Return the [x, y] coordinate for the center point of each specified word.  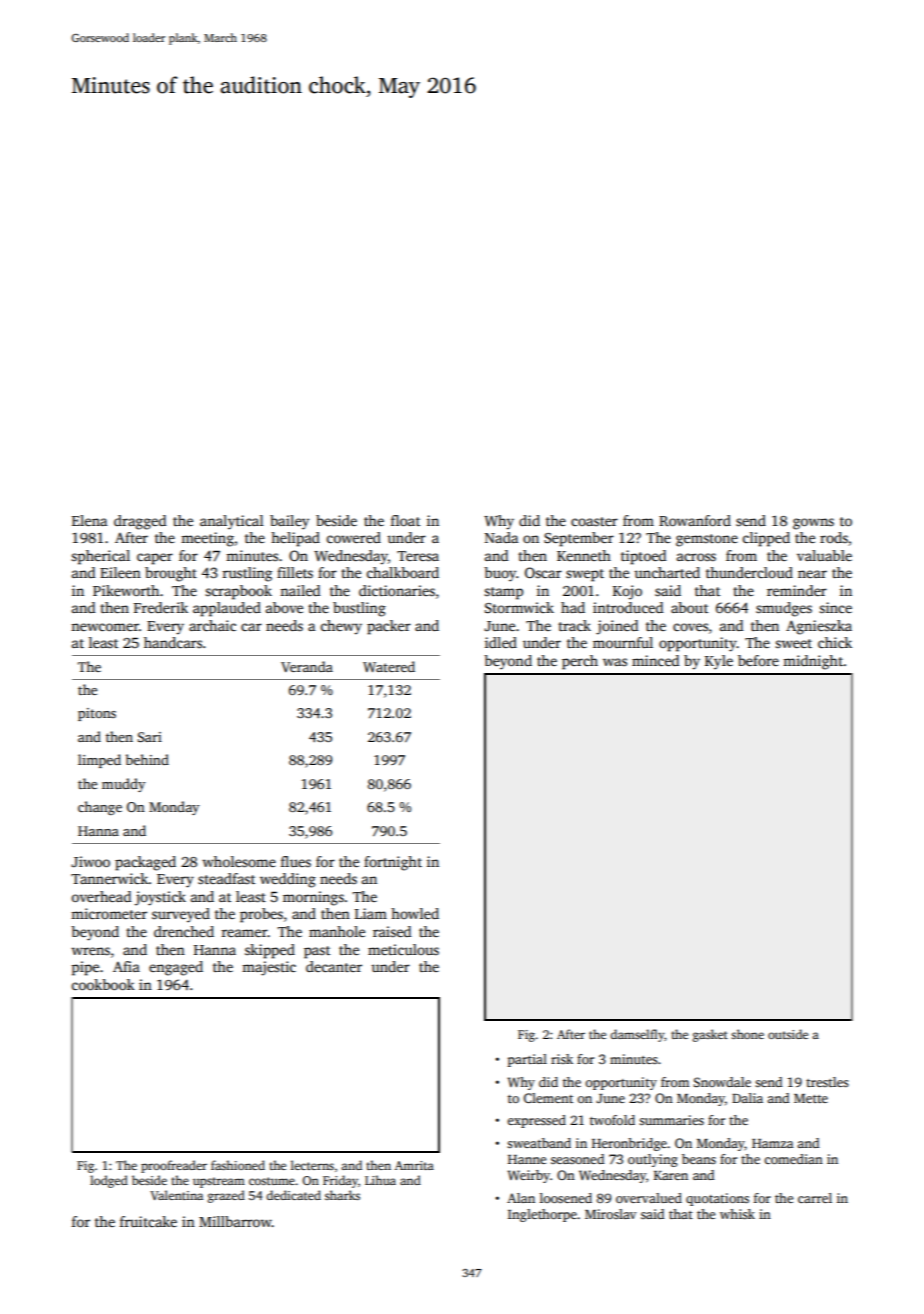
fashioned [238, 1165]
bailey [289, 522]
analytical [232, 522]
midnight [813, 662]
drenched [184, 931]
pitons [97, 714]
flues [296, 861]
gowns [813, 524]
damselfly [637, 1035]
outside [788, 1034]
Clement [548, 1098]
